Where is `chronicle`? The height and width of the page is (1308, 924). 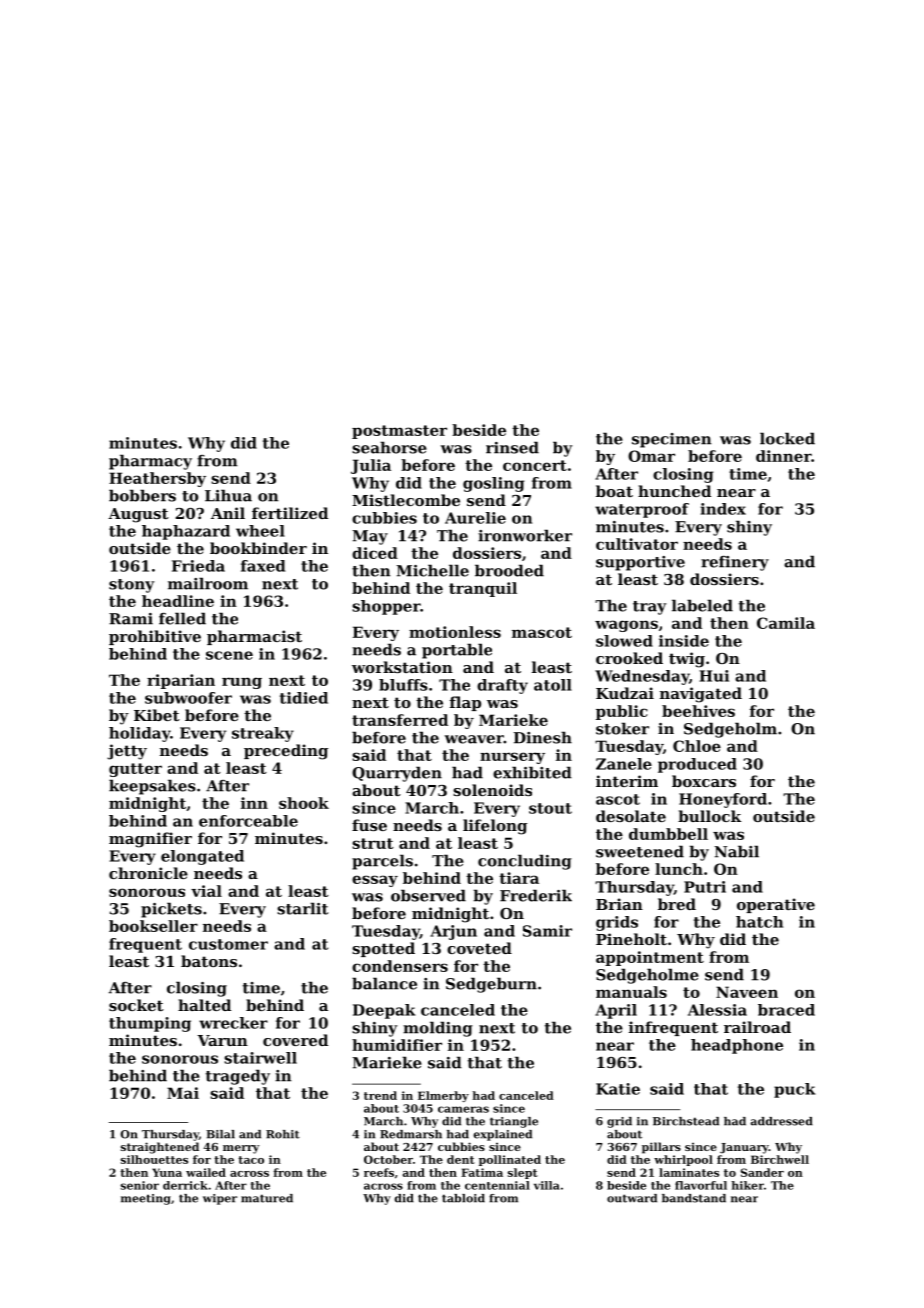
chronicle is located at coordinates (148, 873).
